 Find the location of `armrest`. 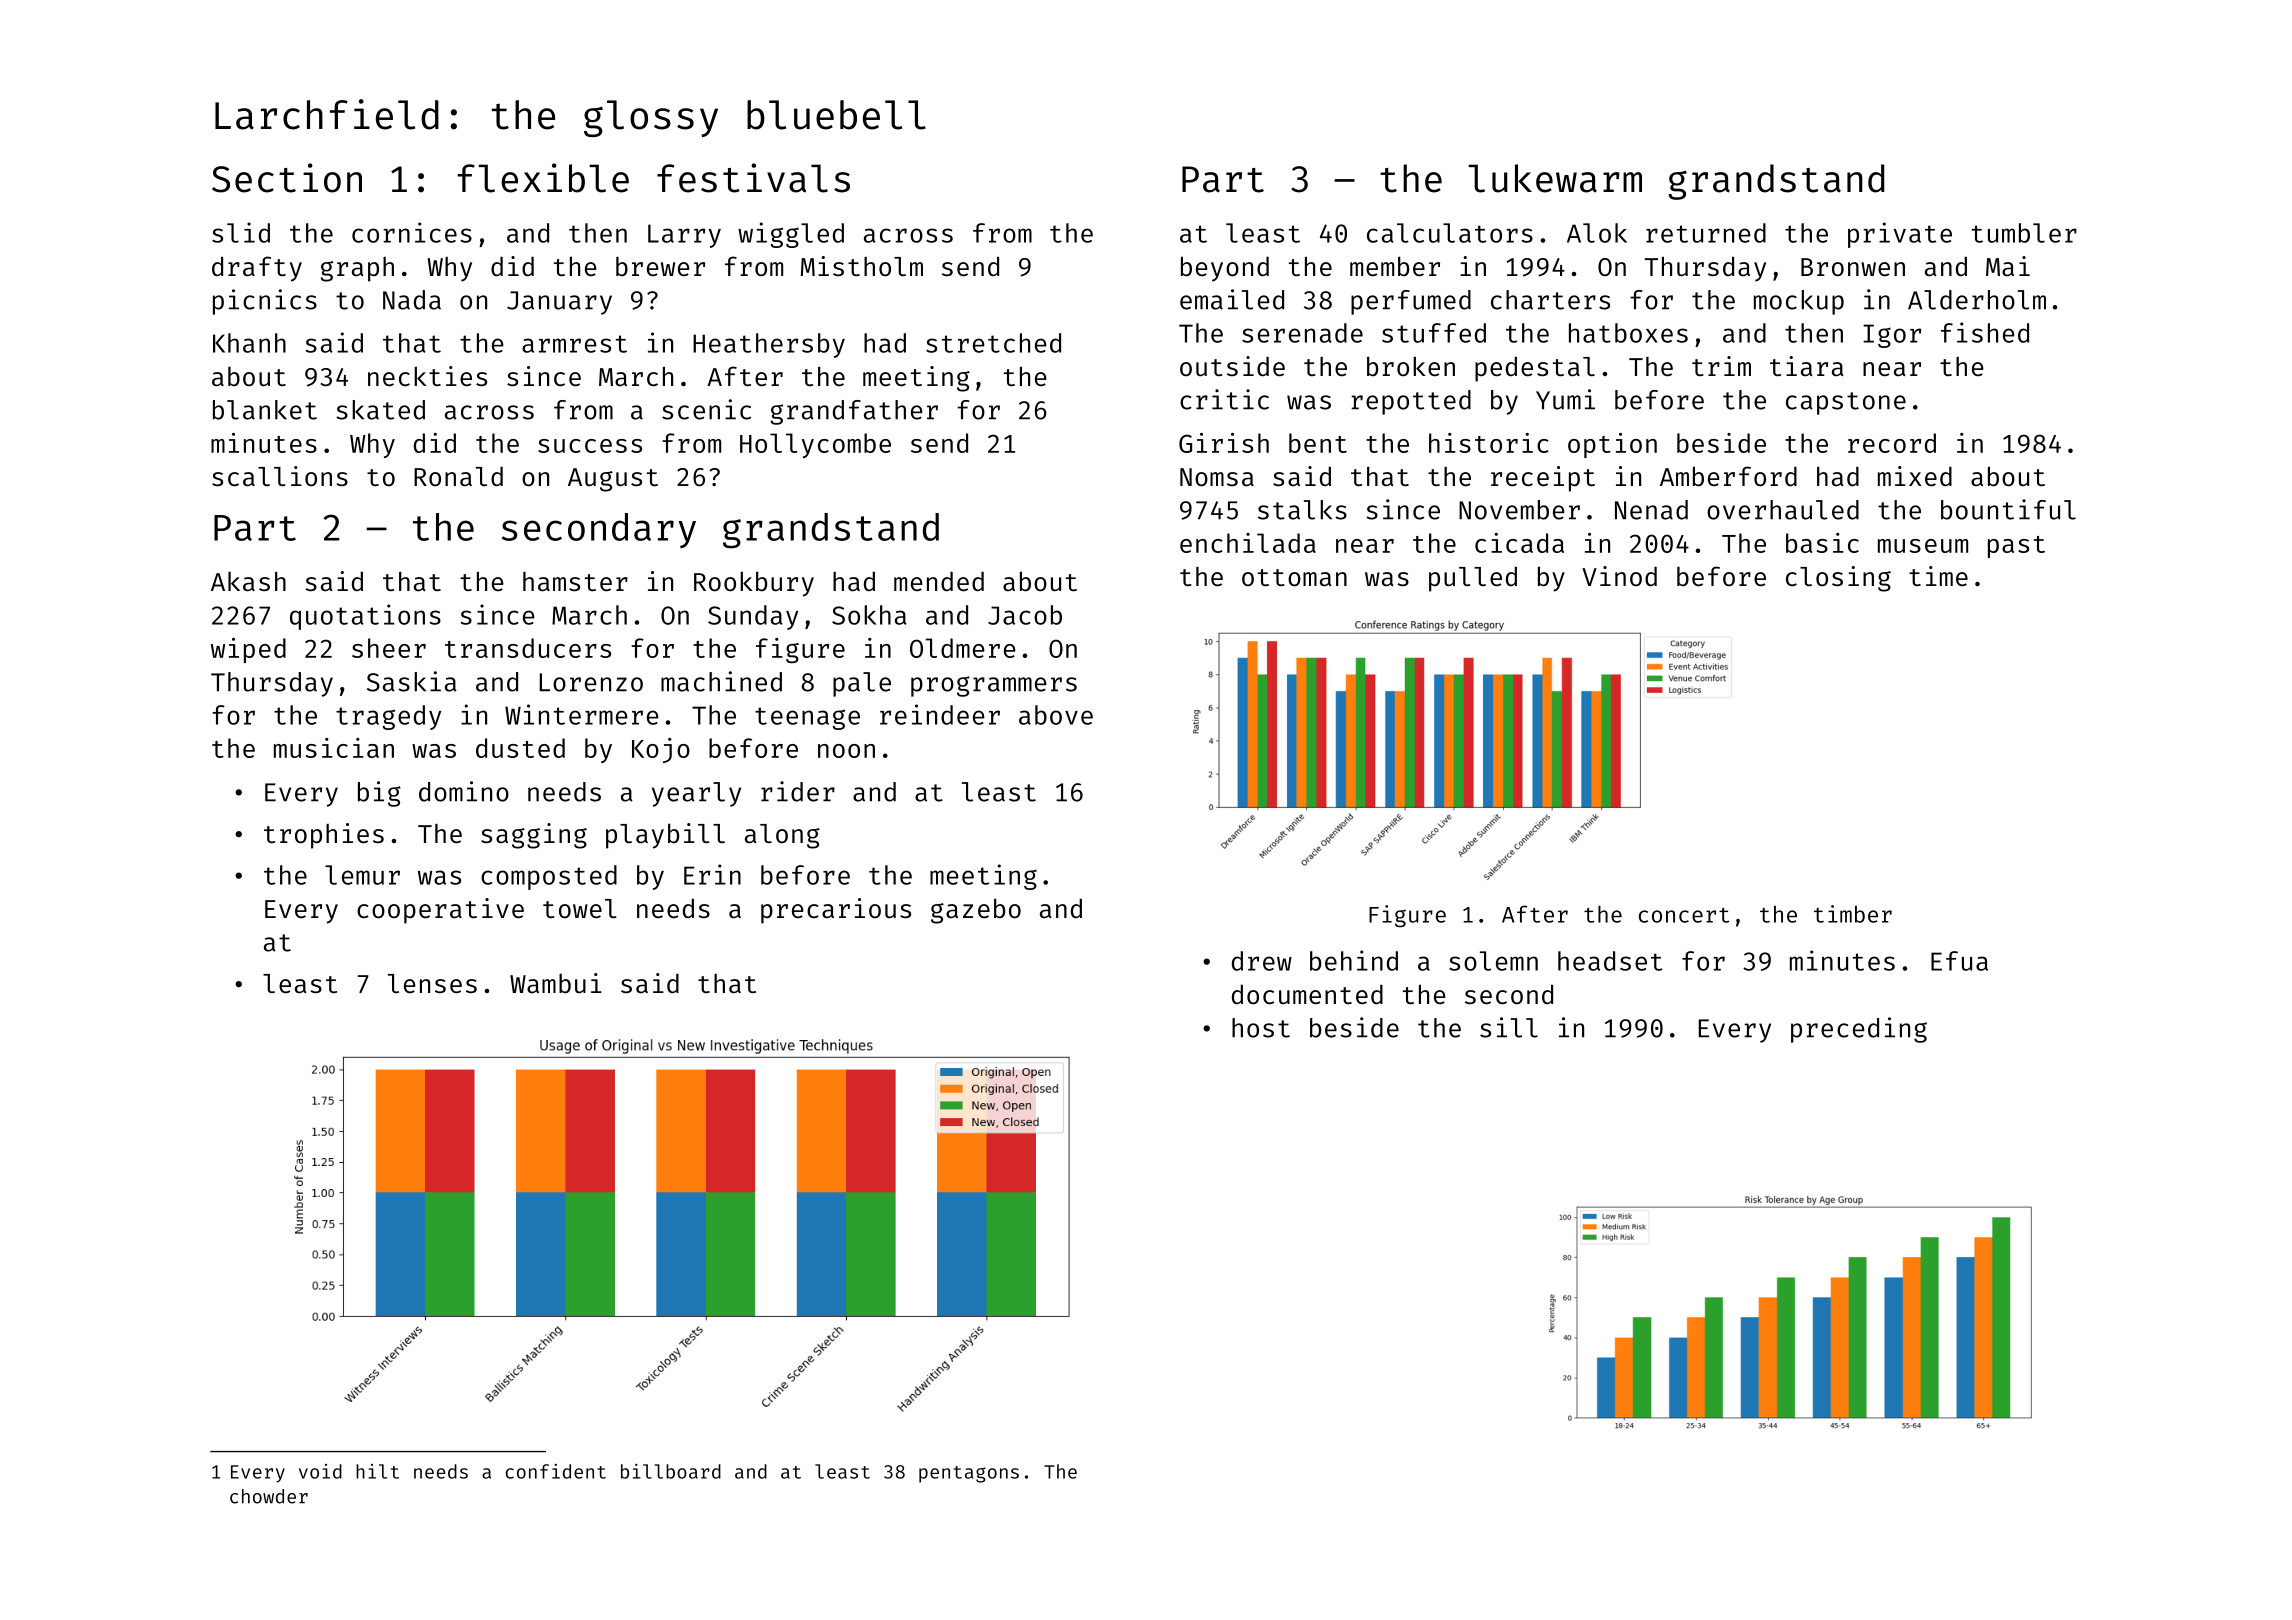

armrest is located at coordinates (574, 344).
